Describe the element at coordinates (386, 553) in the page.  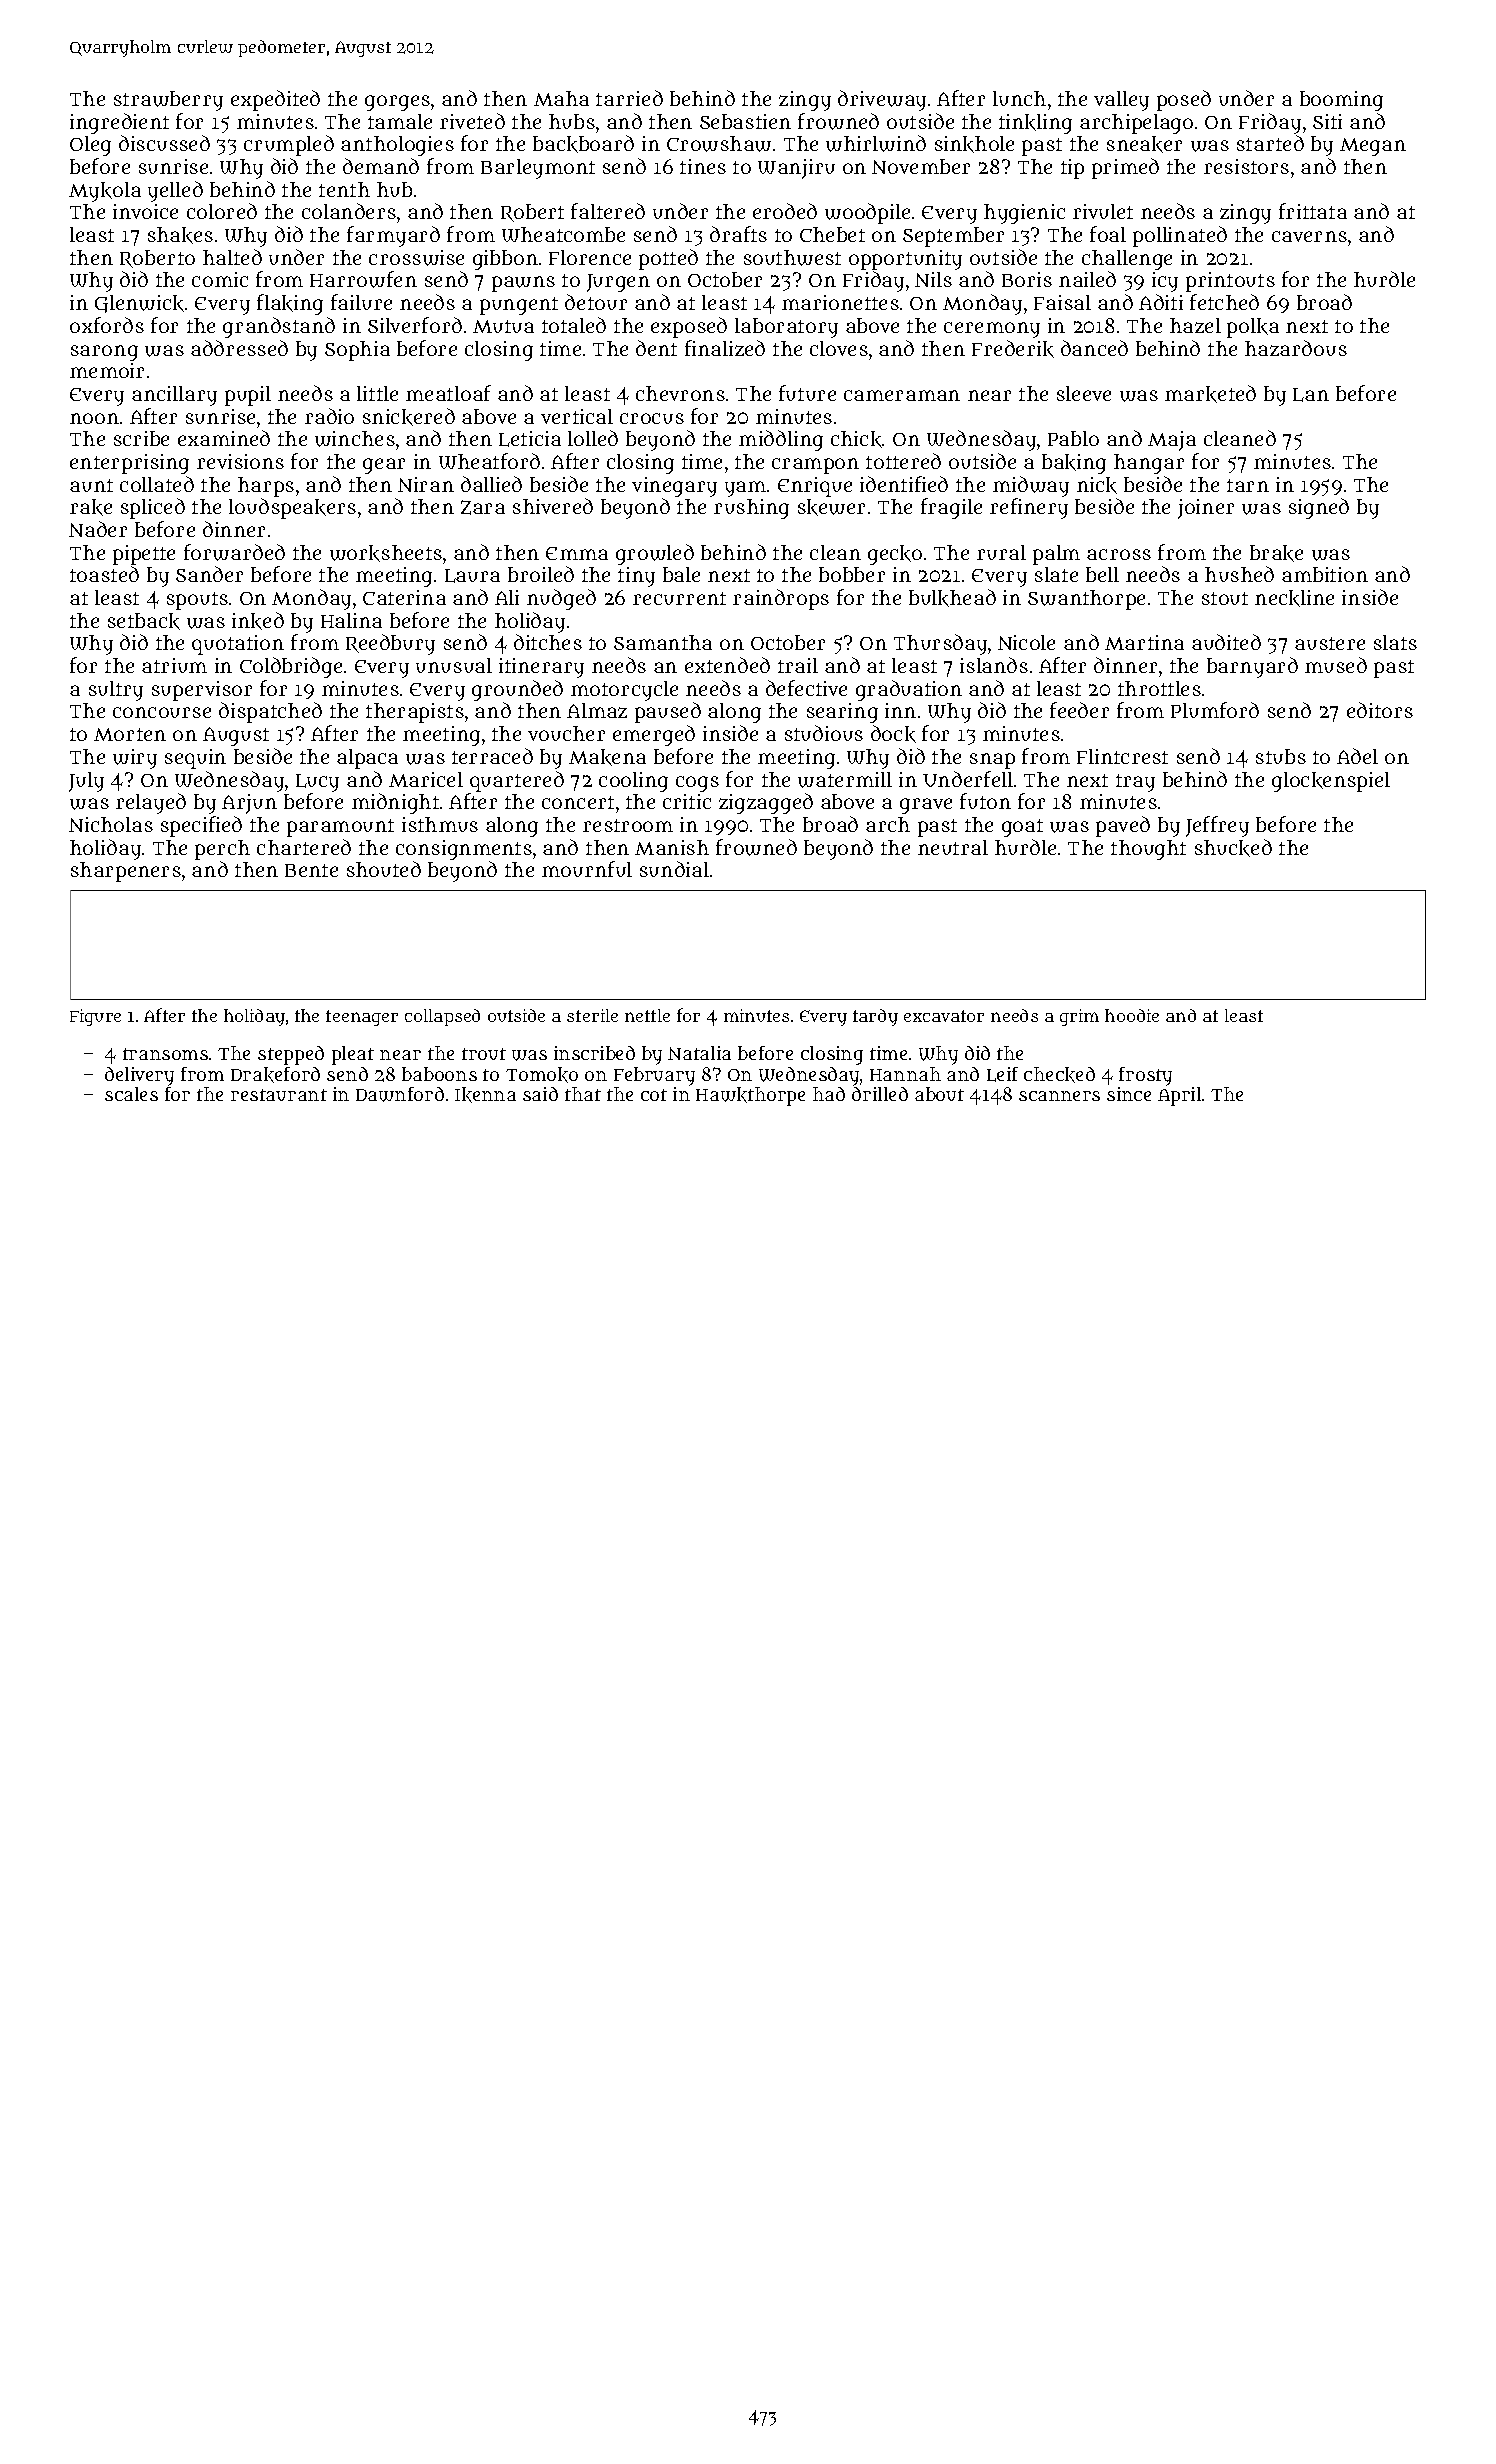
I see `worksheets` at that location.
